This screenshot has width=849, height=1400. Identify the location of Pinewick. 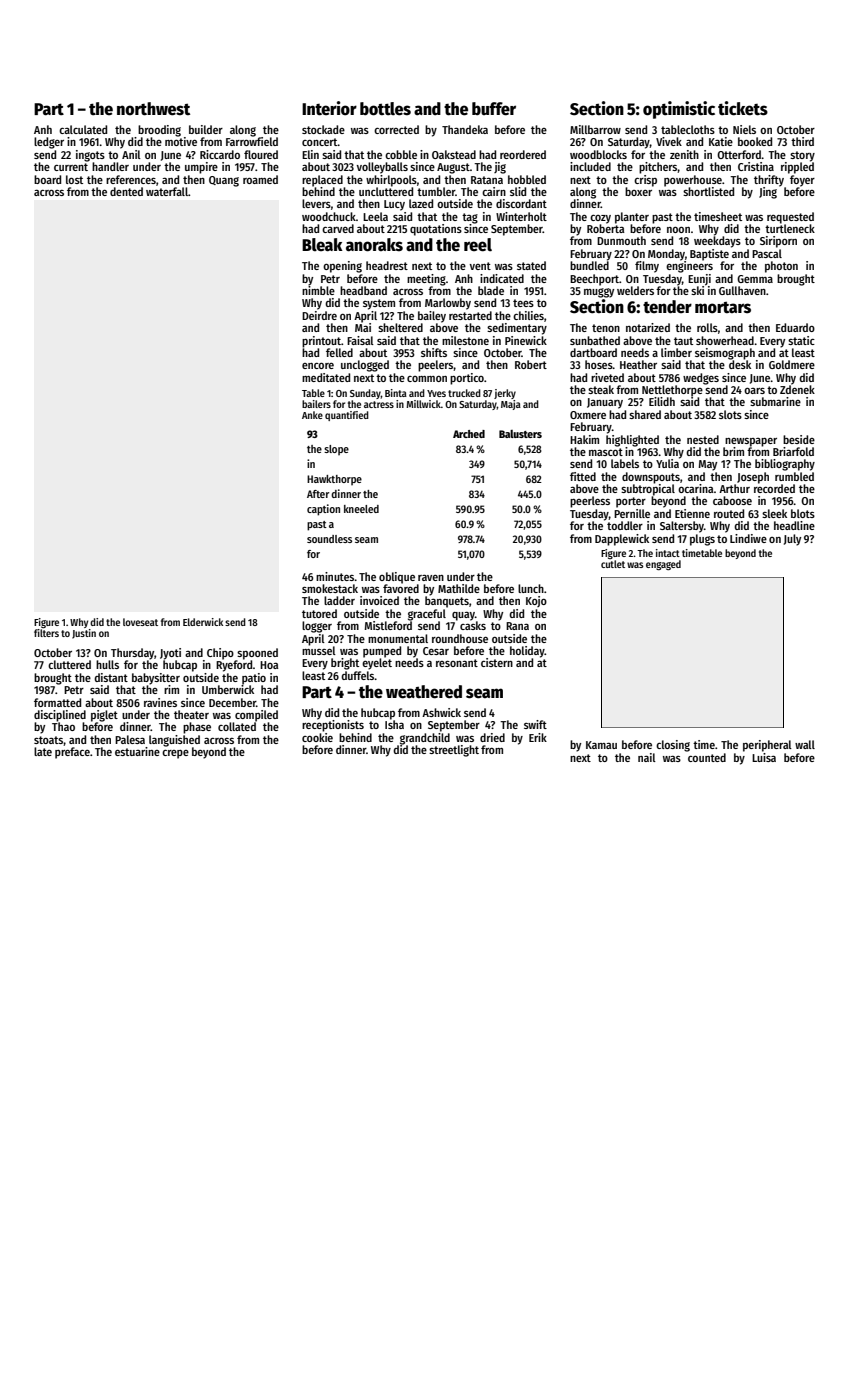
(526, 340).
